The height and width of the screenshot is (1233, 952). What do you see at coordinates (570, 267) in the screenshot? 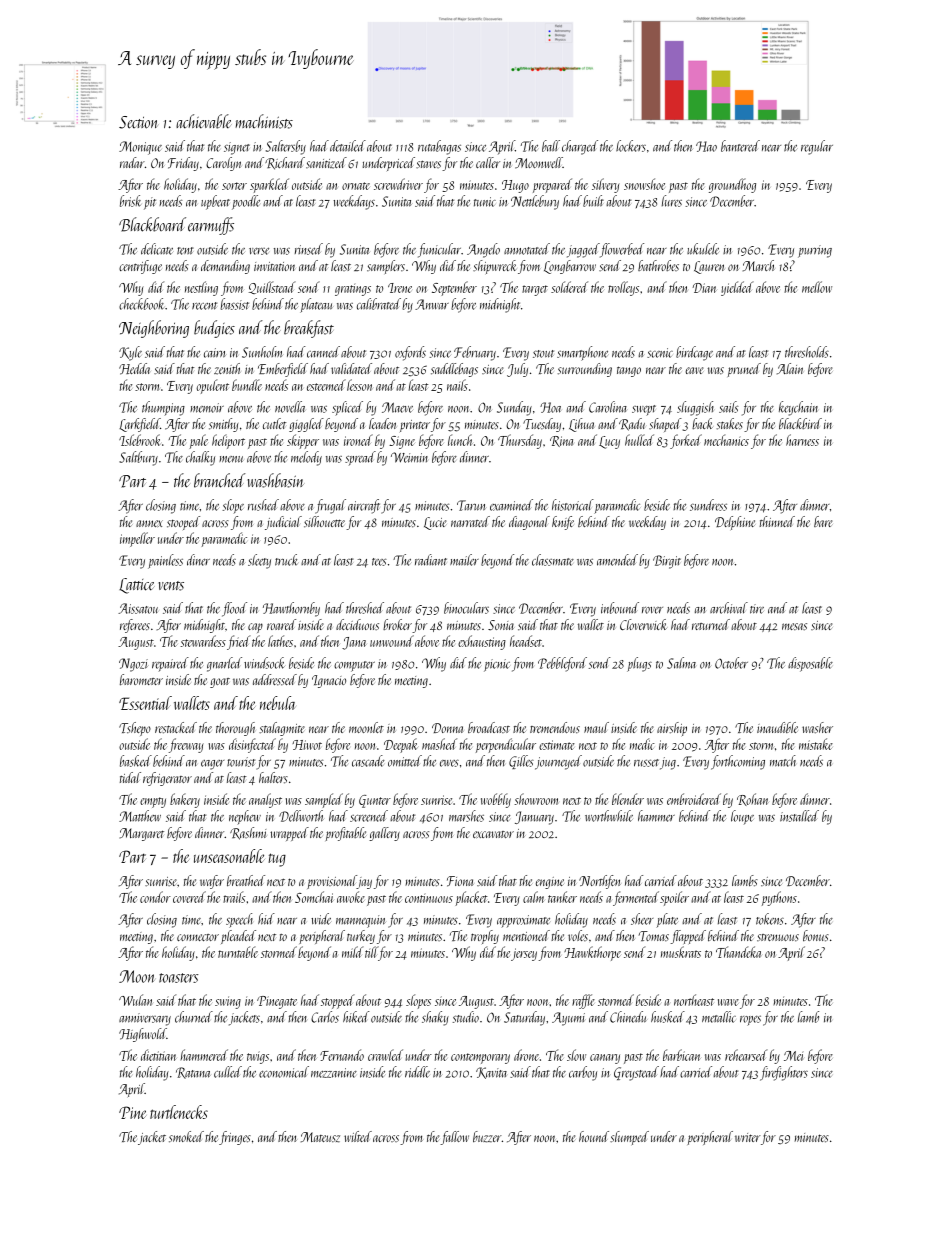
I see `Longbarrow` at bounding box center [570, 267].
